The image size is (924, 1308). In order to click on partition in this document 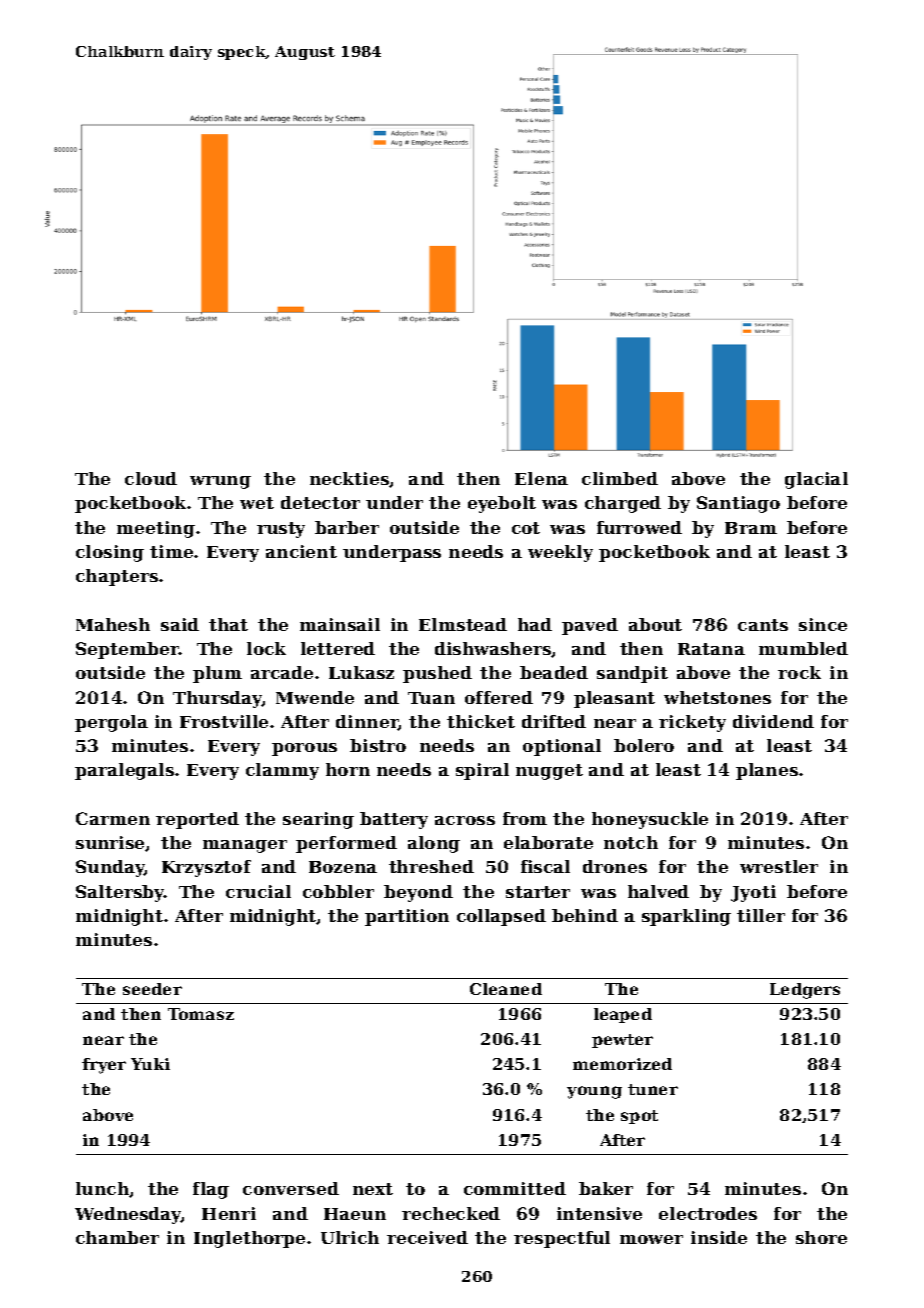, I will do `click(407, 917)`.
